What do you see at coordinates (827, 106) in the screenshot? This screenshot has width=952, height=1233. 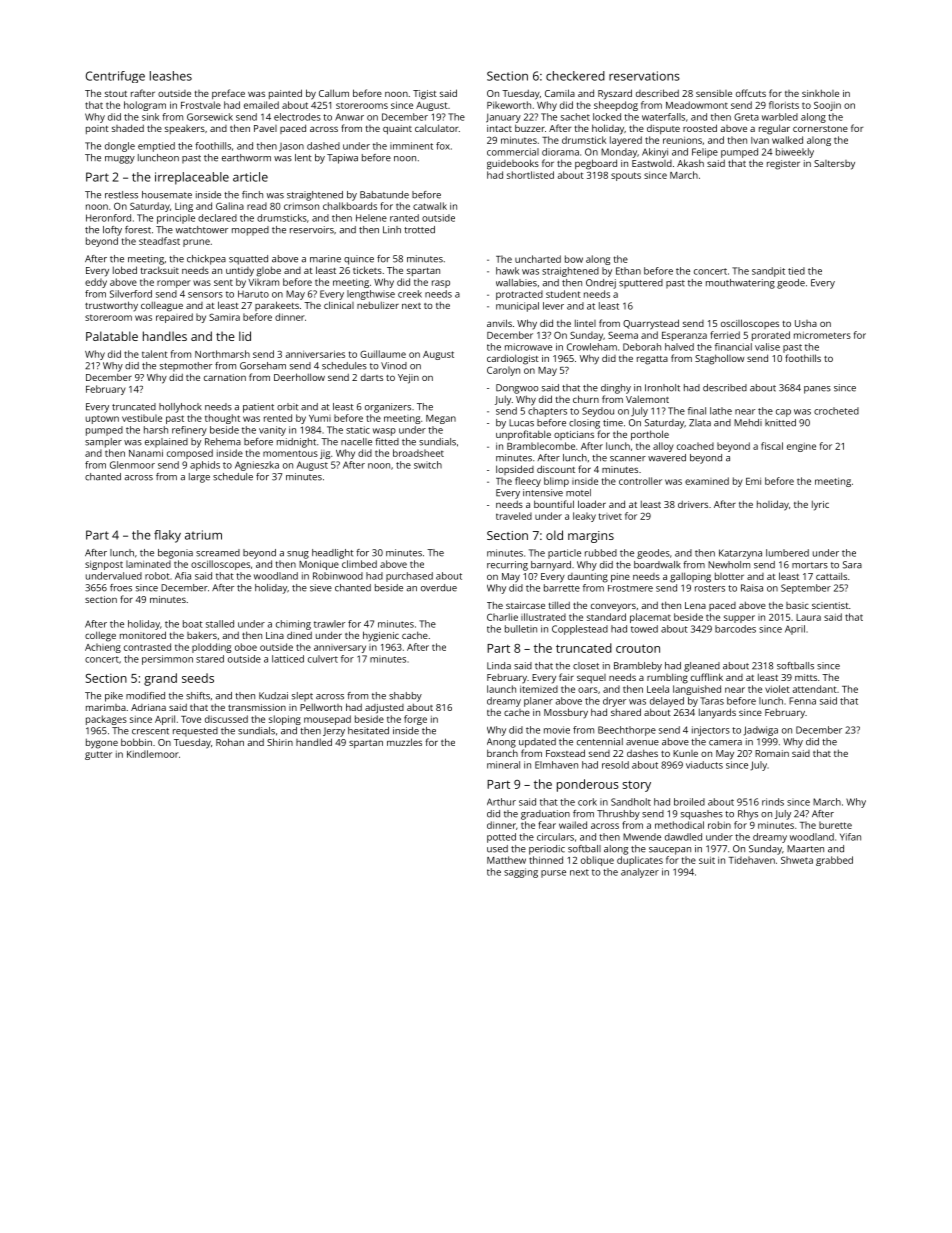 I see `Soojin` at bounding box center [827, 106].
